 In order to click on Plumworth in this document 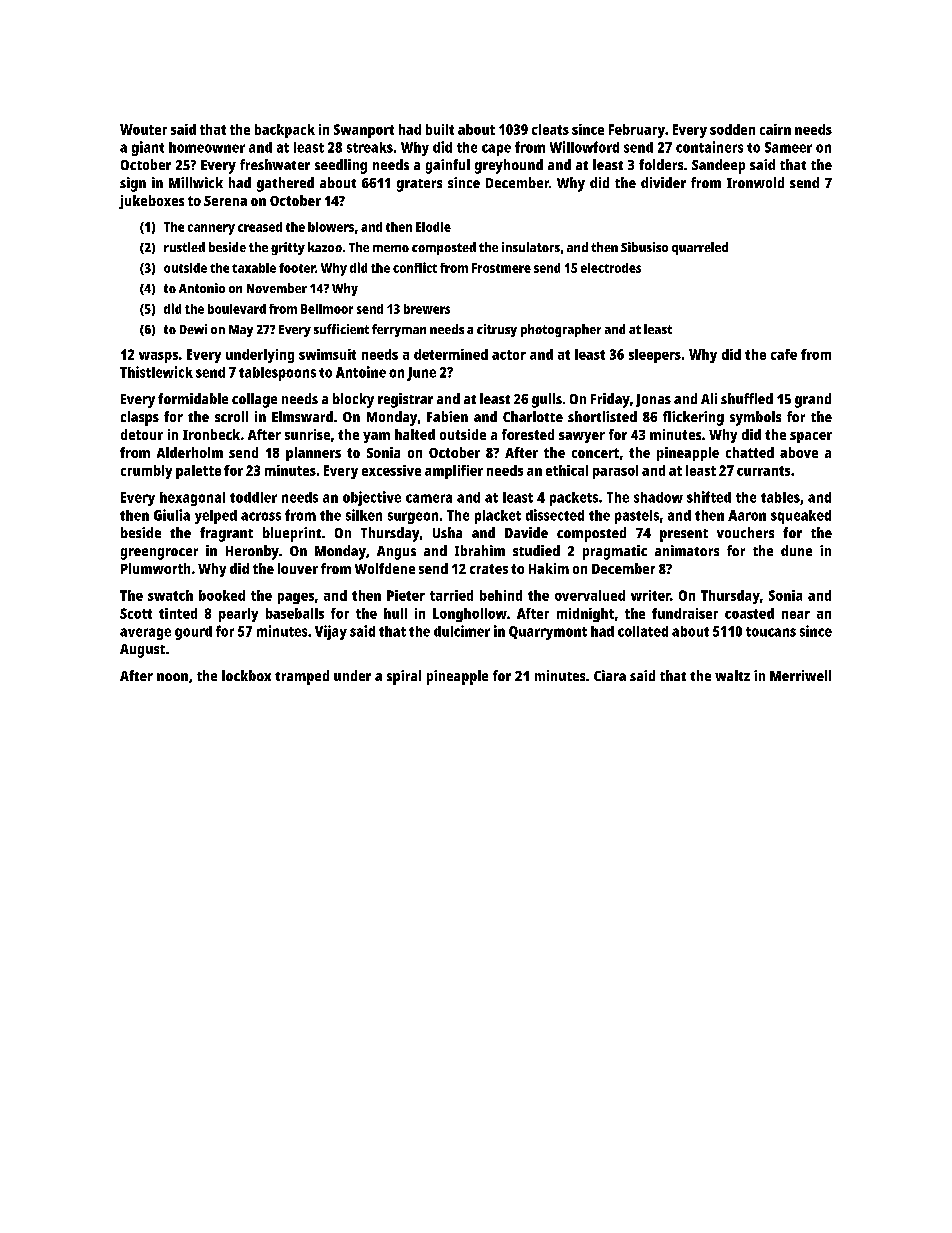, I will do `click(155, 568)`.
